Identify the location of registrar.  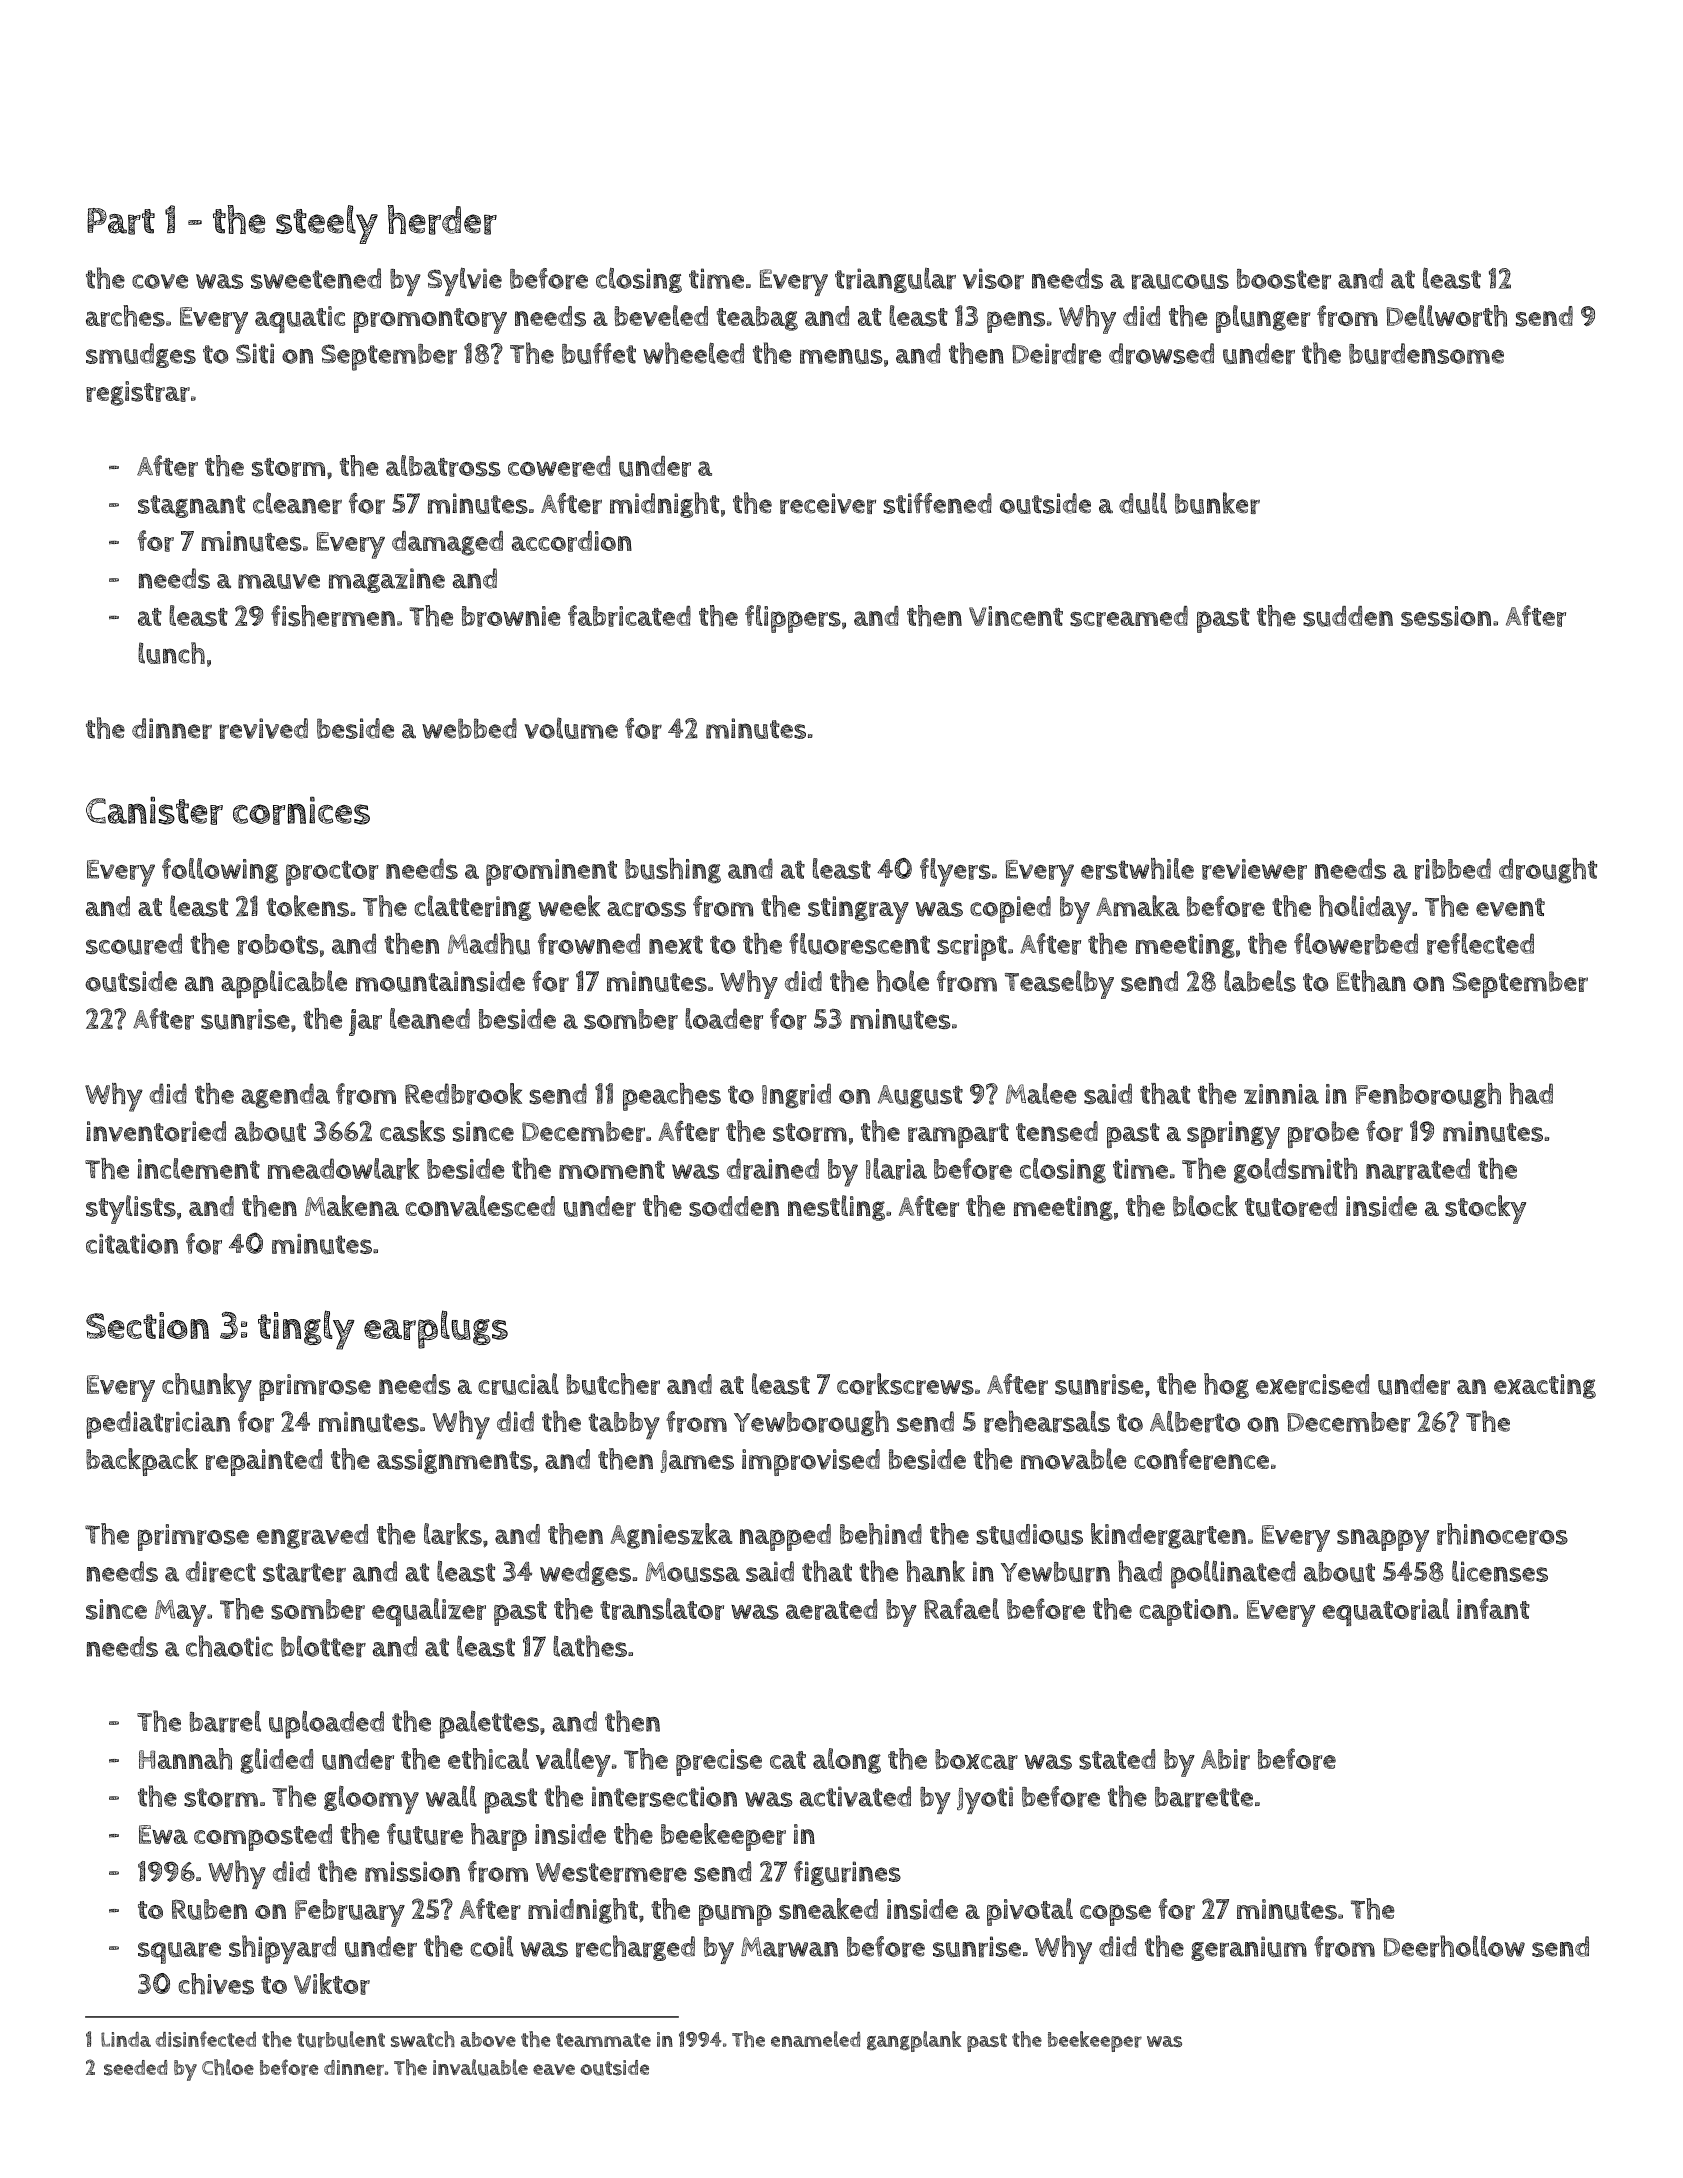
(138, 393).
